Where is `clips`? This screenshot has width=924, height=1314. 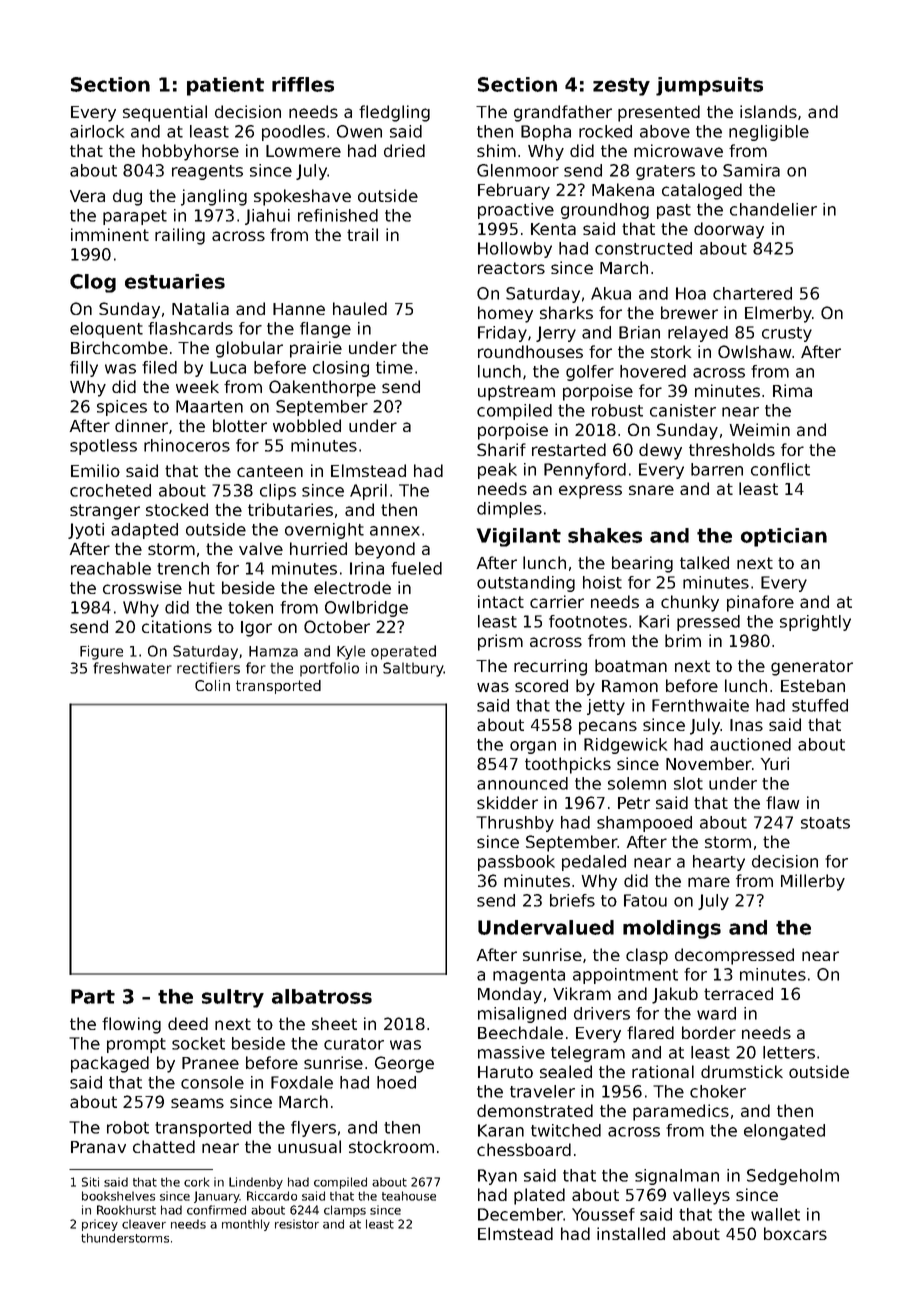
clips is located at coordinates (278, 492).
